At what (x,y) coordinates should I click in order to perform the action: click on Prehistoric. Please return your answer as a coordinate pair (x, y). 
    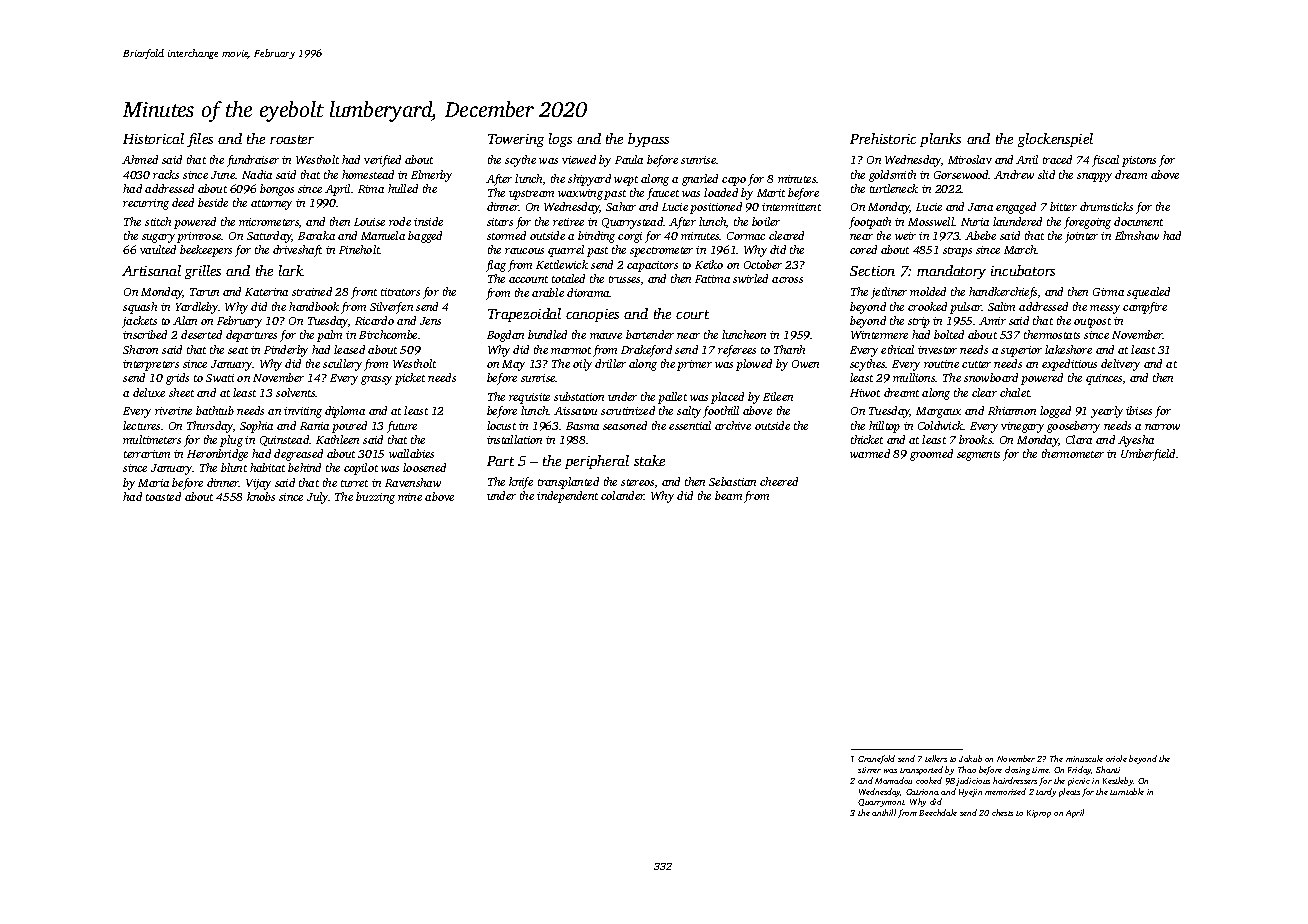
    Looking at the image, I should click on (883, 138).
